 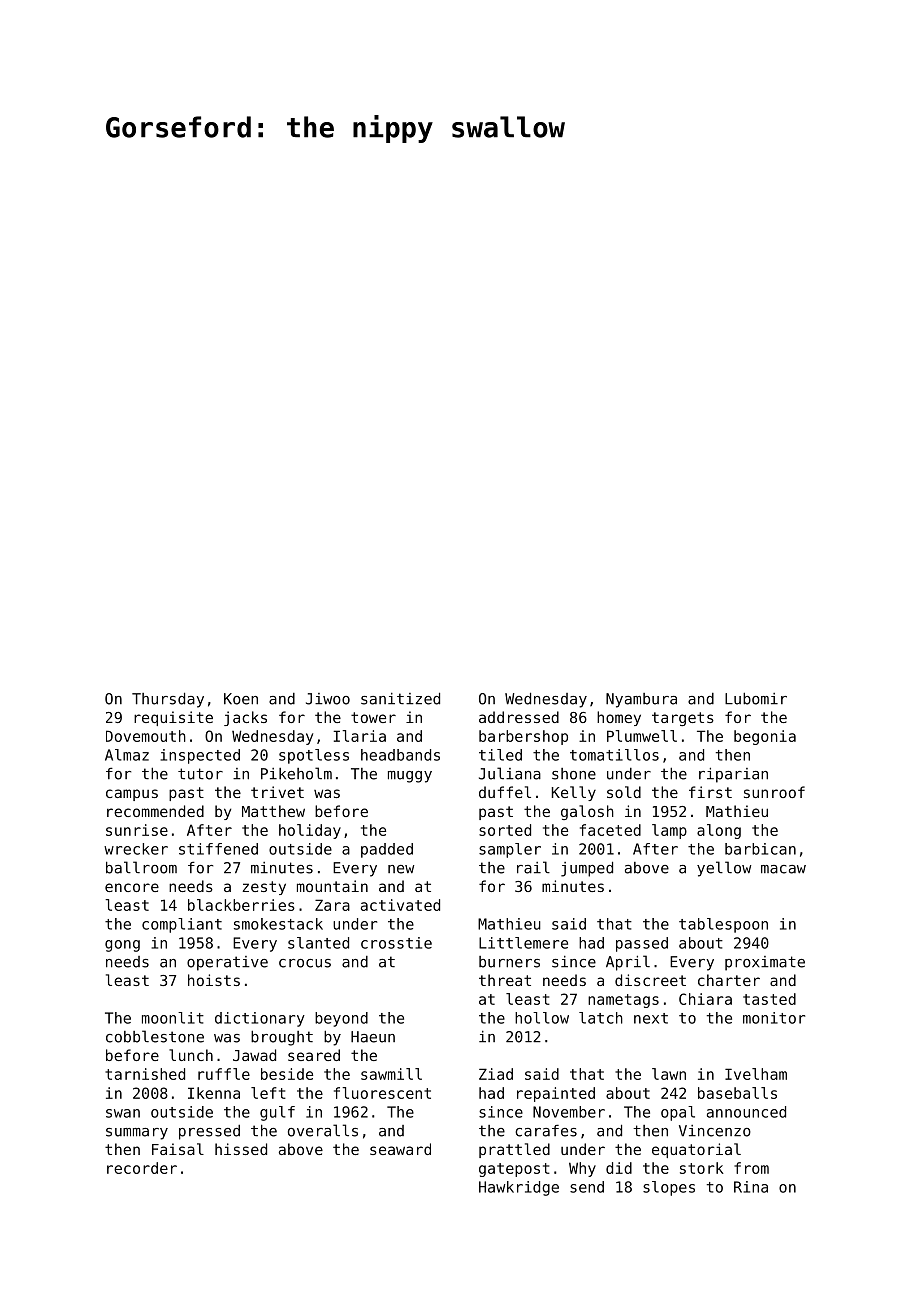 I want to click on Hawkridge, so click(x=519, y=1188).
